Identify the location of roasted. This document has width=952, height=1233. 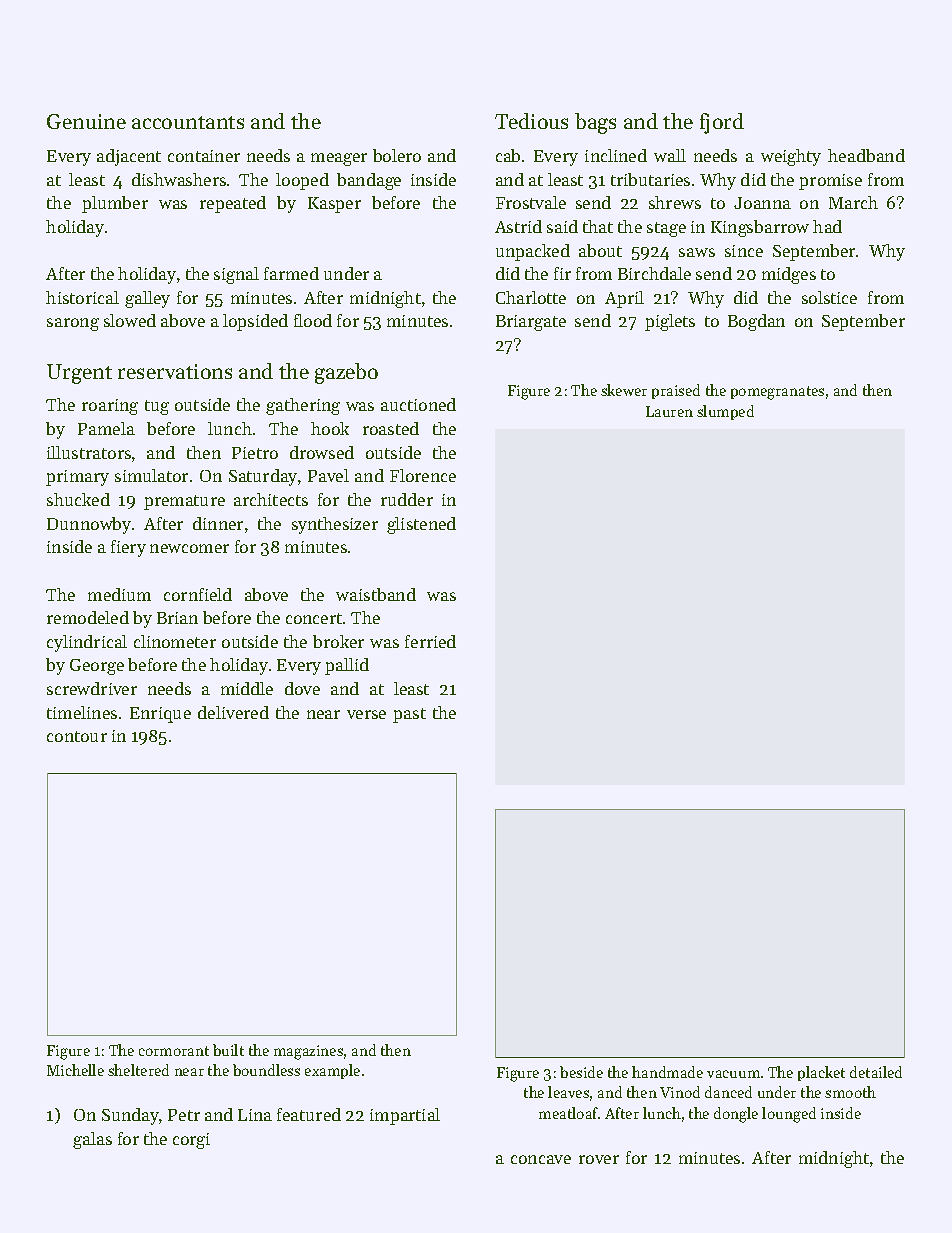
(391, 428).
